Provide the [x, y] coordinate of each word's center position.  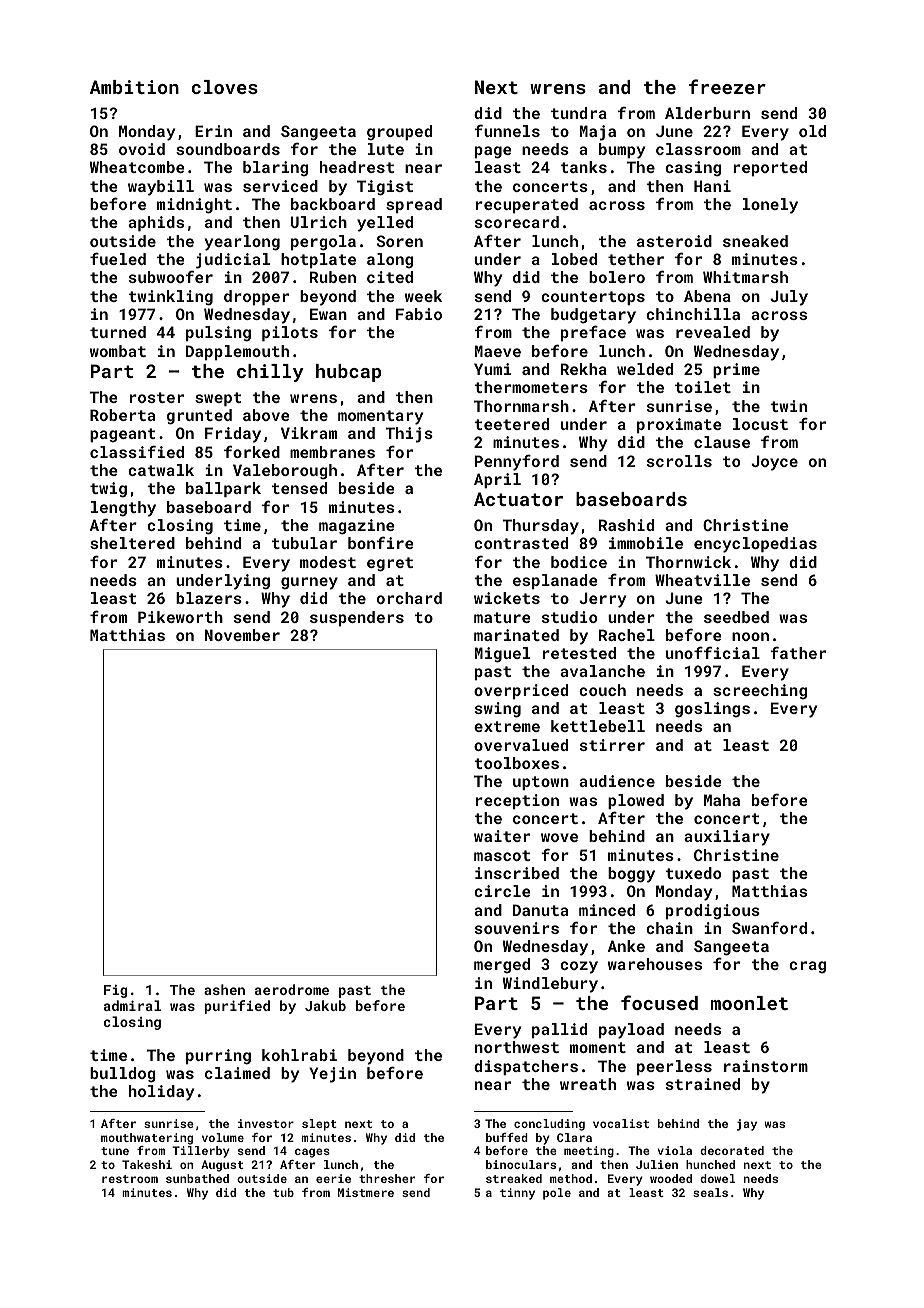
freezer [727, 86]
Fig [115, 991]
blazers [209, 598]
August [222, 1166]
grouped [399, 133]
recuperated [527, 205]
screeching [760, 692]
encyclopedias [755, 545]
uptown [541, 783]
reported [770, 168]
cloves [225, 87]
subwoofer [171, 276]
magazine [357, 527]
